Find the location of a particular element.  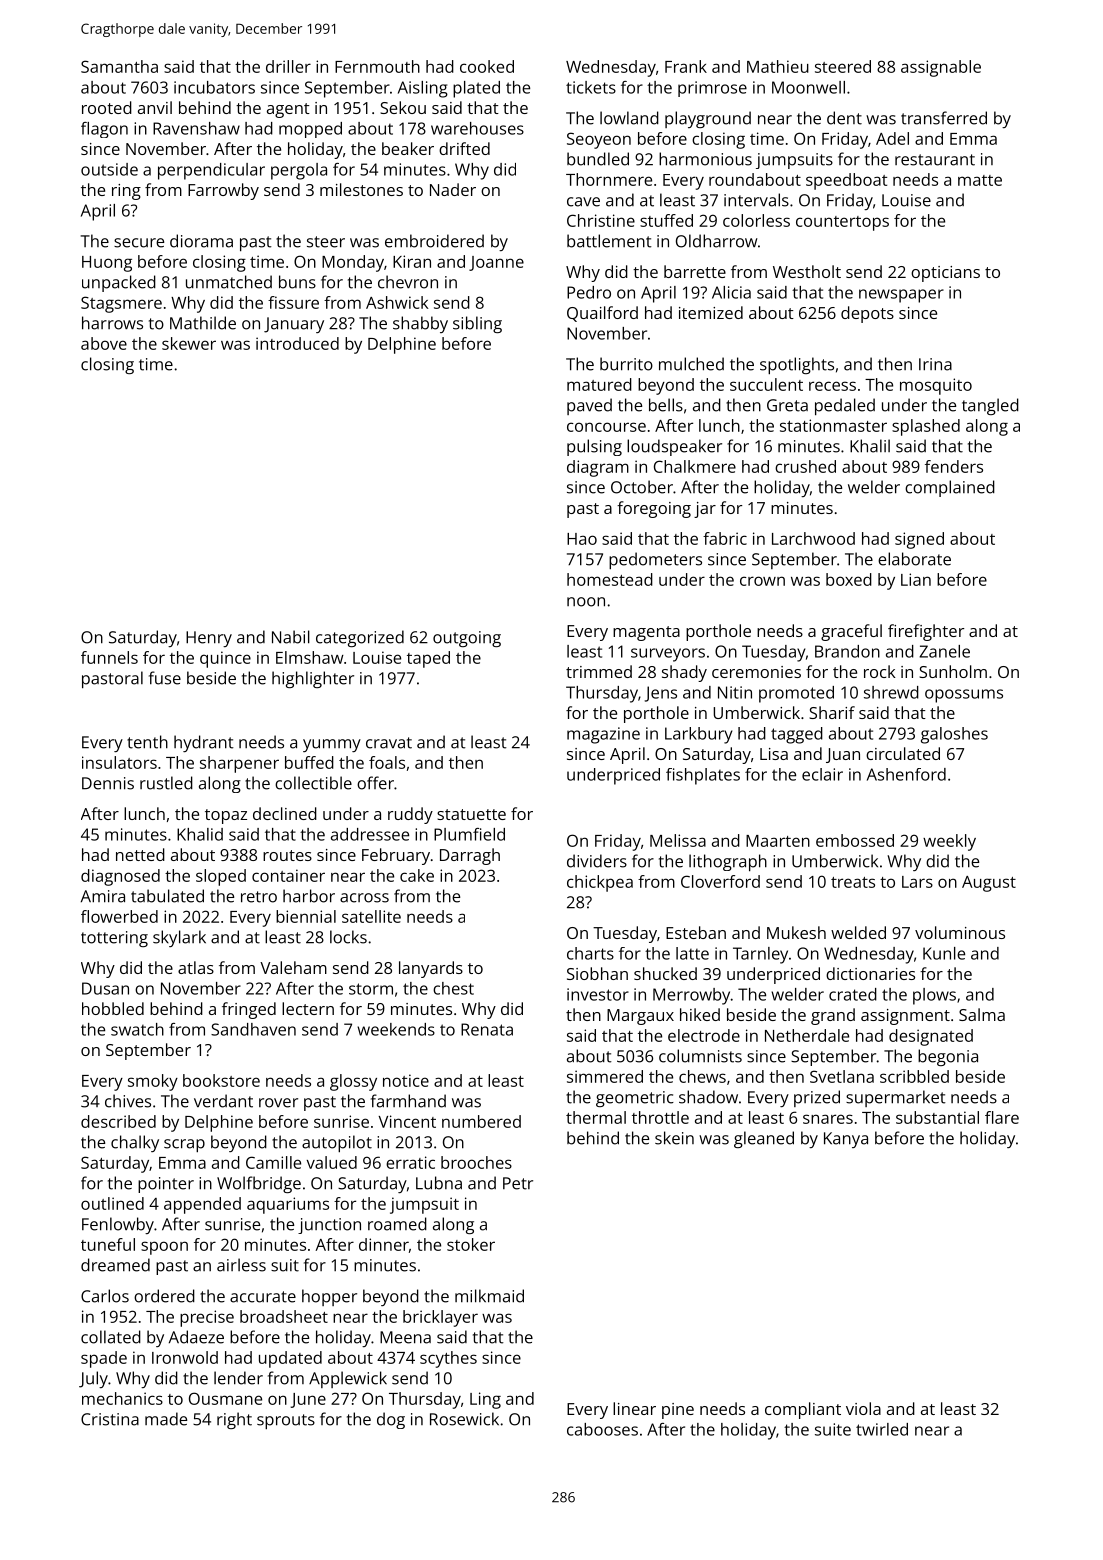

Dennis is located at coordinates (108, 783).
